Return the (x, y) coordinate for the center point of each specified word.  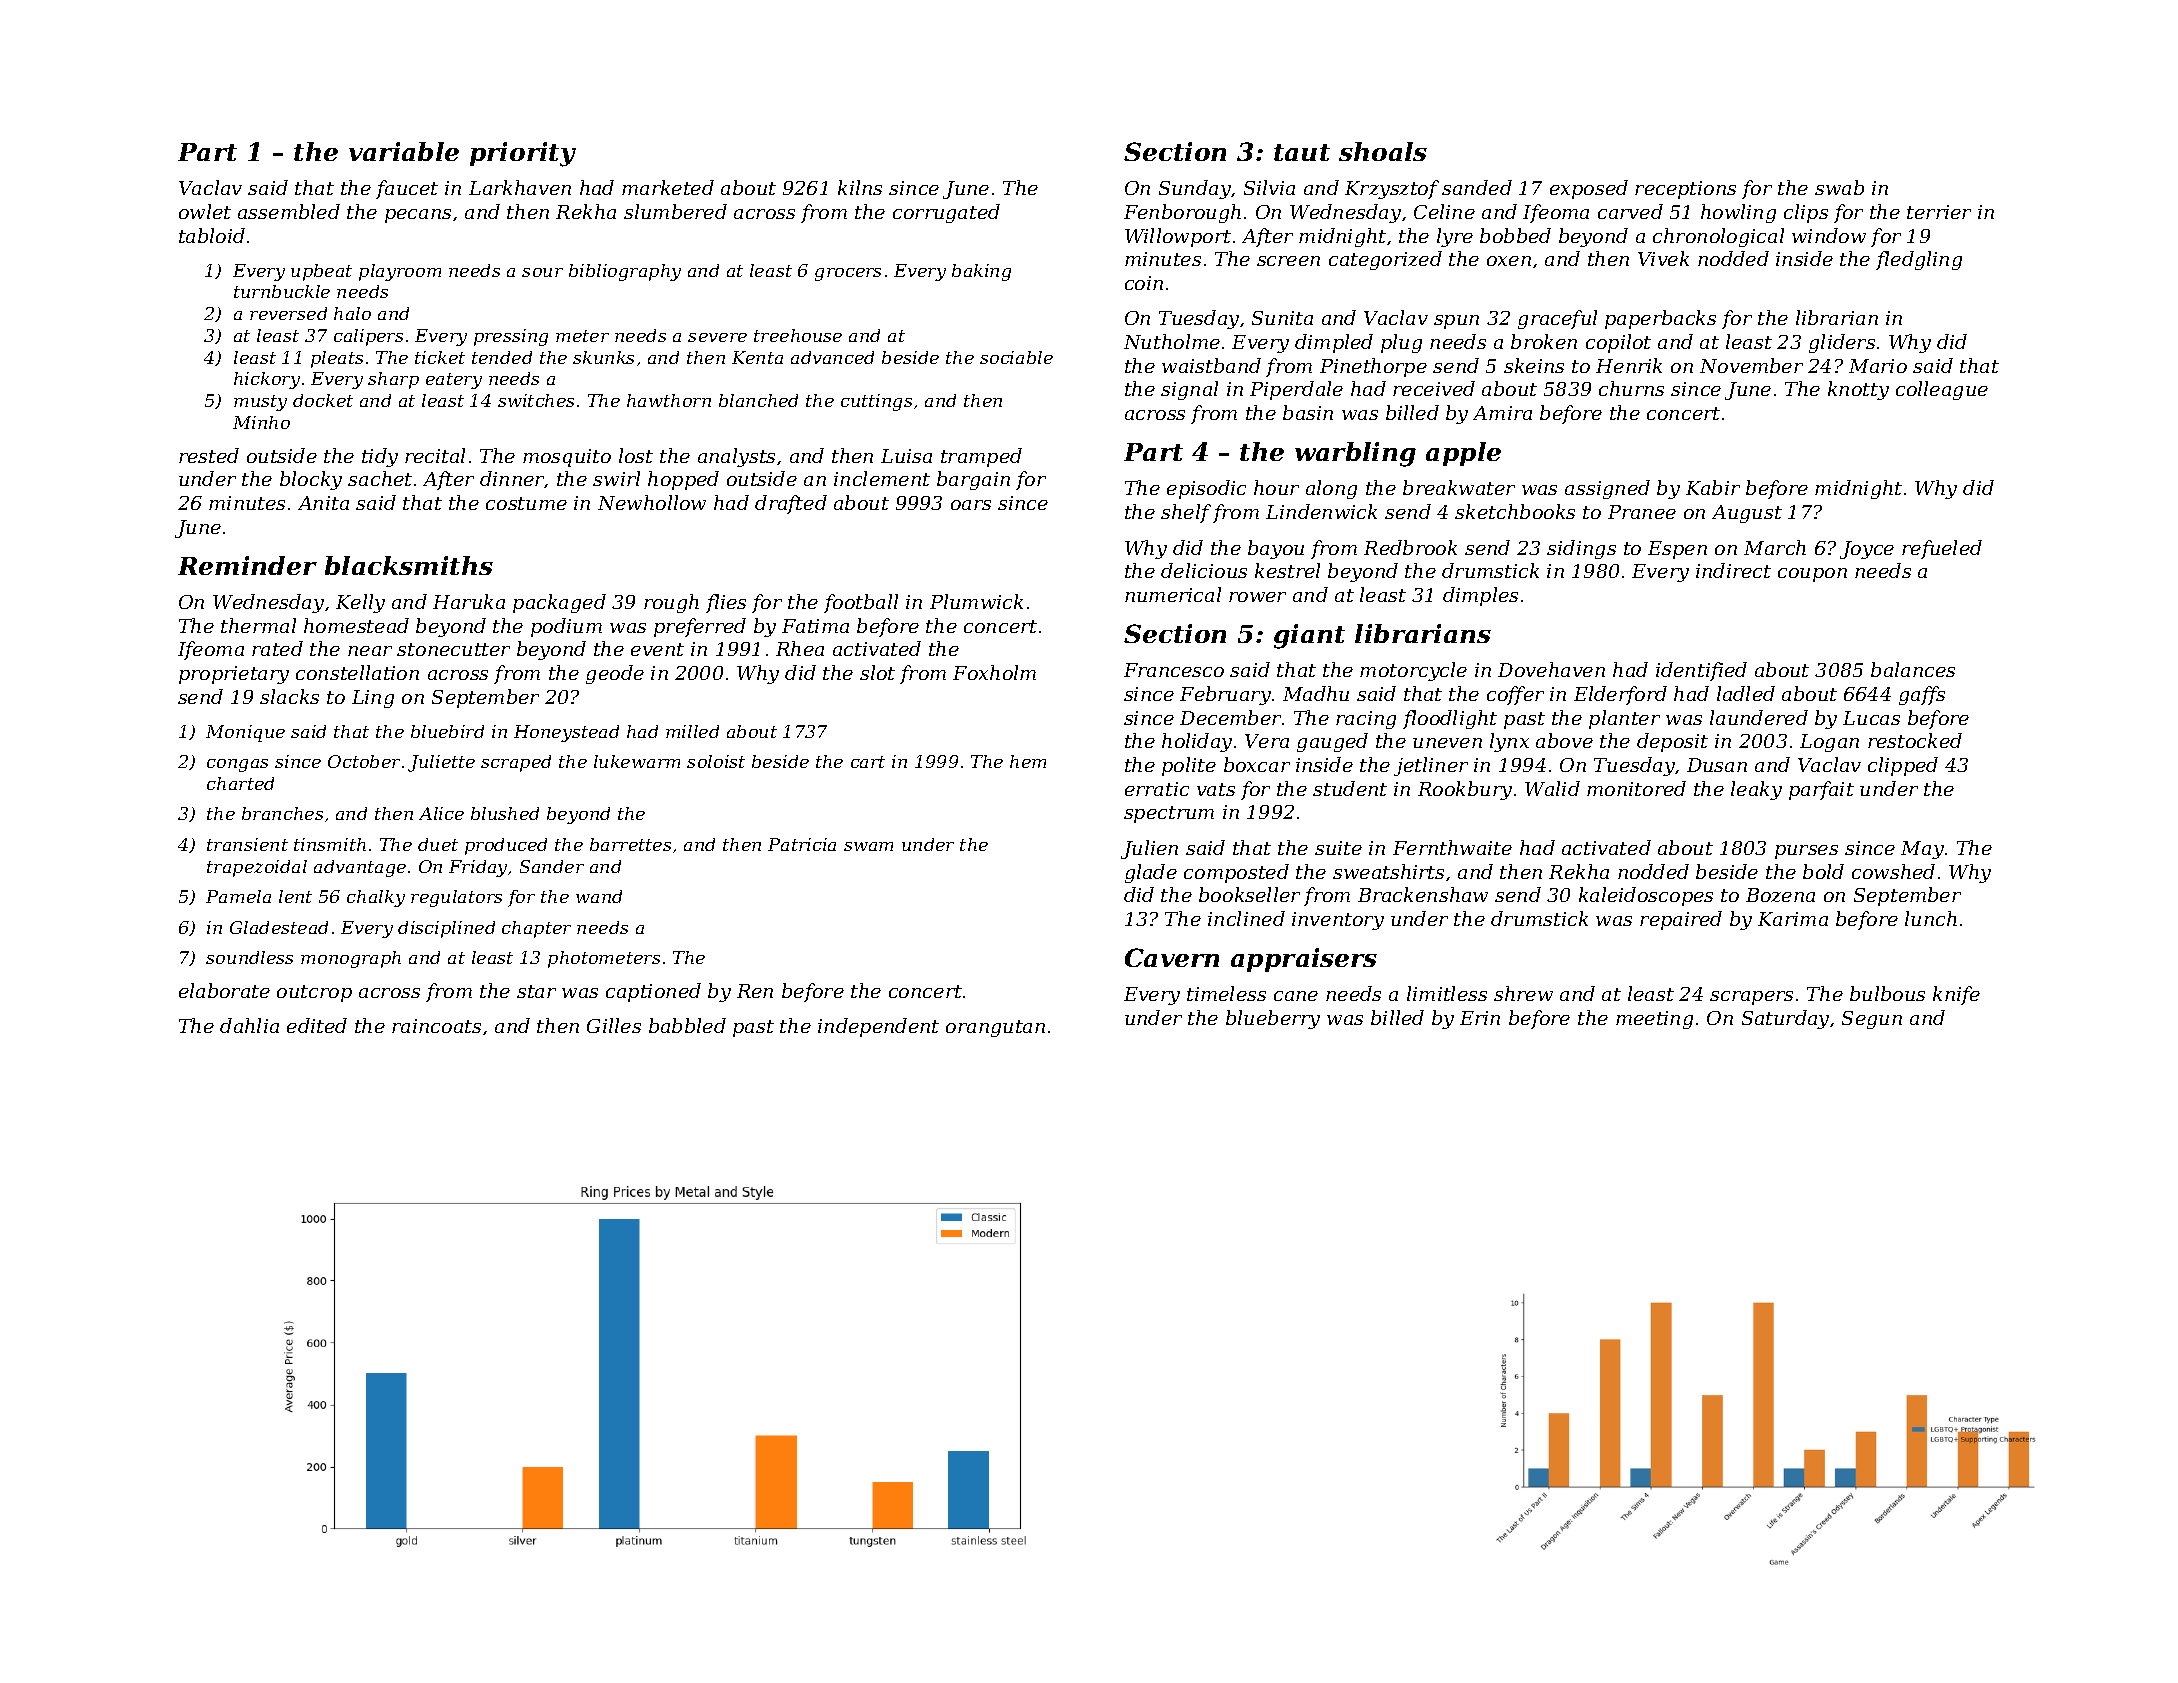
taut (1302, 152)
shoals (1383, 151)
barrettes (630, 844)
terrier (1939, 212)
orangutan (995, 1028)
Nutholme (1172, 341)
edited (317, 1025)
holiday (1197, 742)
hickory (267, 380)
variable (404, 151)
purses (1806, 852)
